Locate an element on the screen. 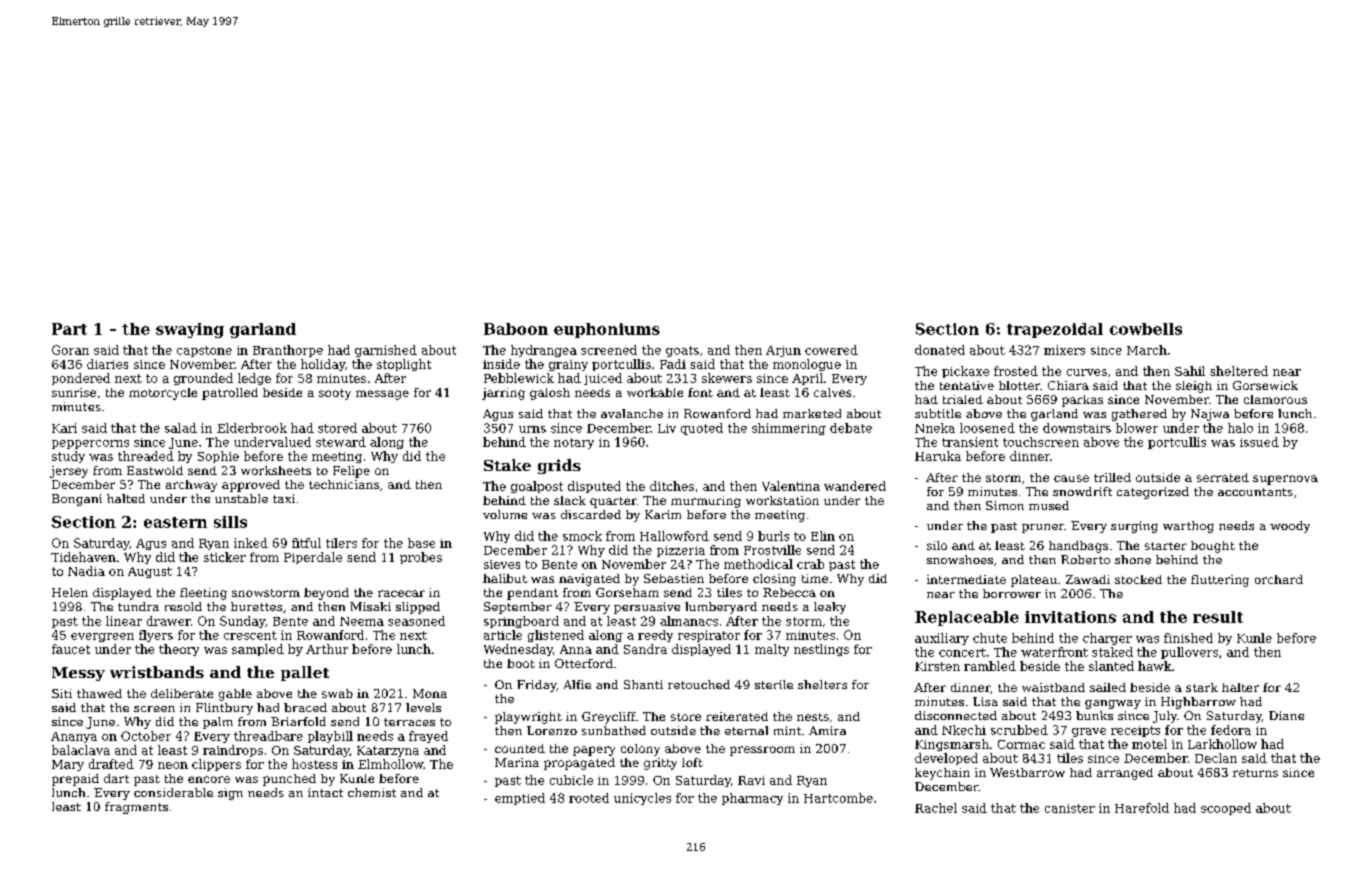 The height and width of the screenshot is (887, 1372). Tidehaven is located at coordinates (83, 557).
